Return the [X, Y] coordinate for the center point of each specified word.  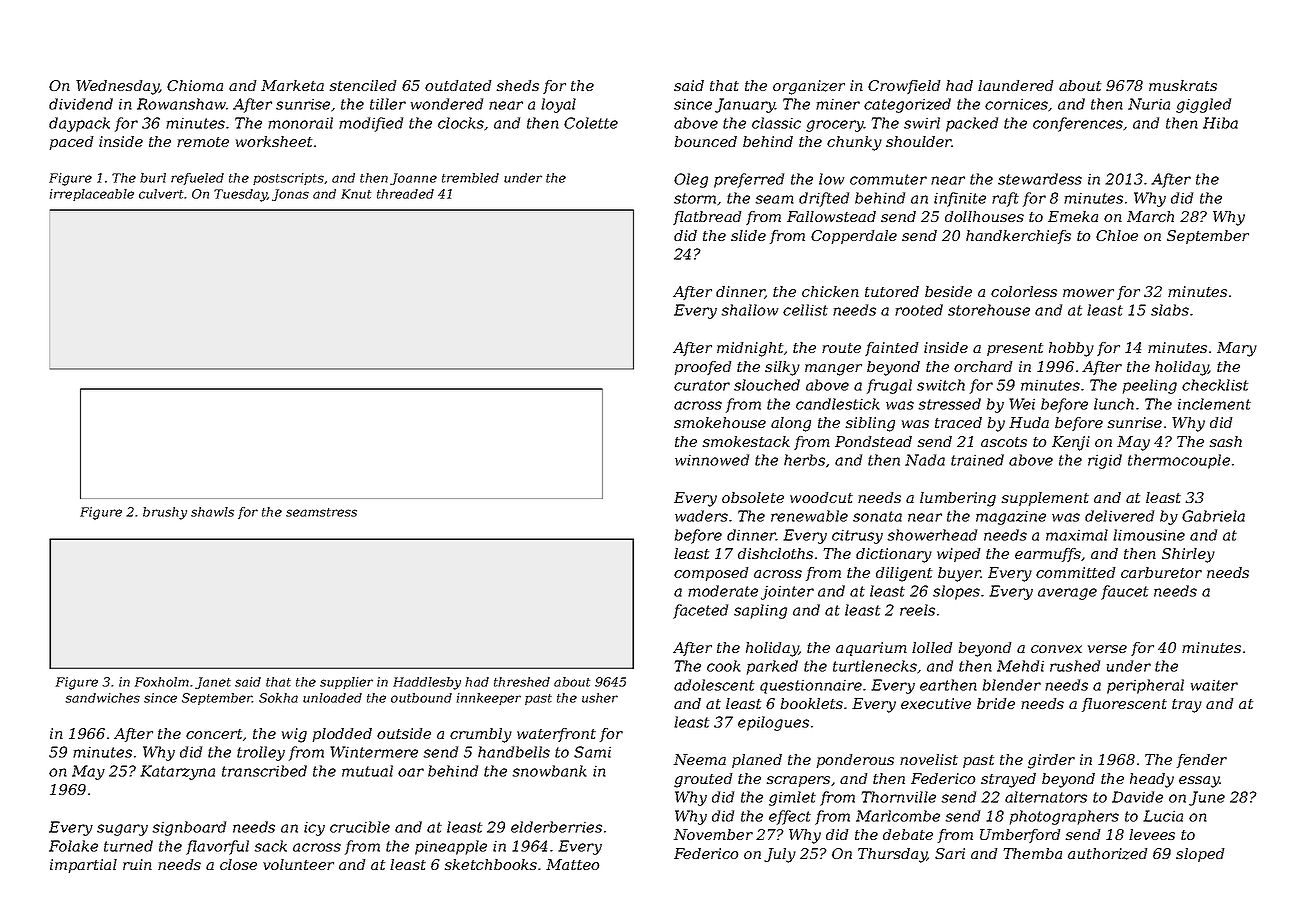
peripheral [1145, 686]
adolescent [714, 685]
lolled [932, 647]
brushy [165, 513]
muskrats [1183, 85]
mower [1088, 293]
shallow [750, 310]
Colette [591, 123]
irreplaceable [92, 195]
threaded [405, 194]
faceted [700, 611]
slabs [1170, 310]
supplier [346, 683]
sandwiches [102, 698]
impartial [83, 866]
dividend [81, 104]
